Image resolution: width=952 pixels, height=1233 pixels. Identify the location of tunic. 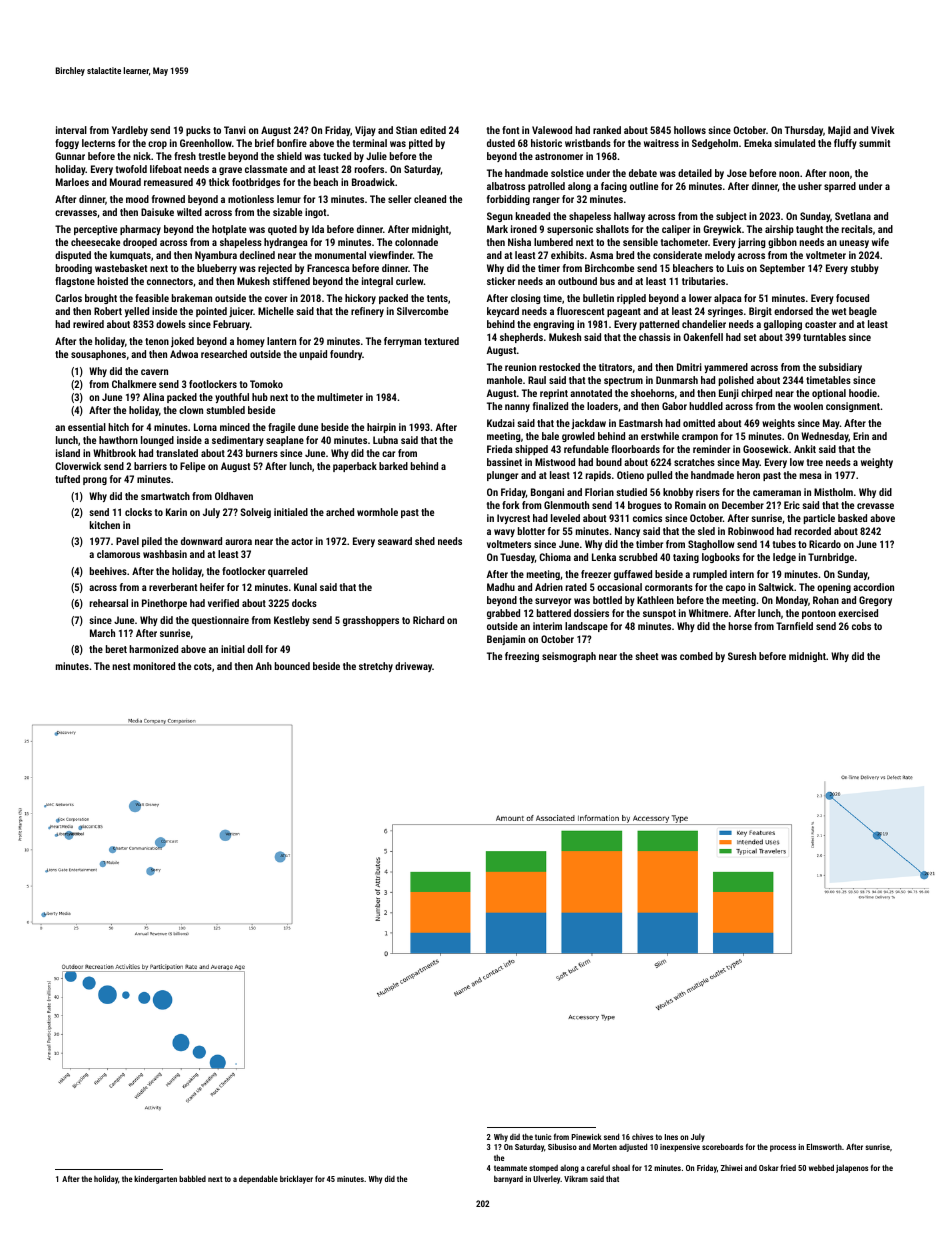
(543, 1137).
